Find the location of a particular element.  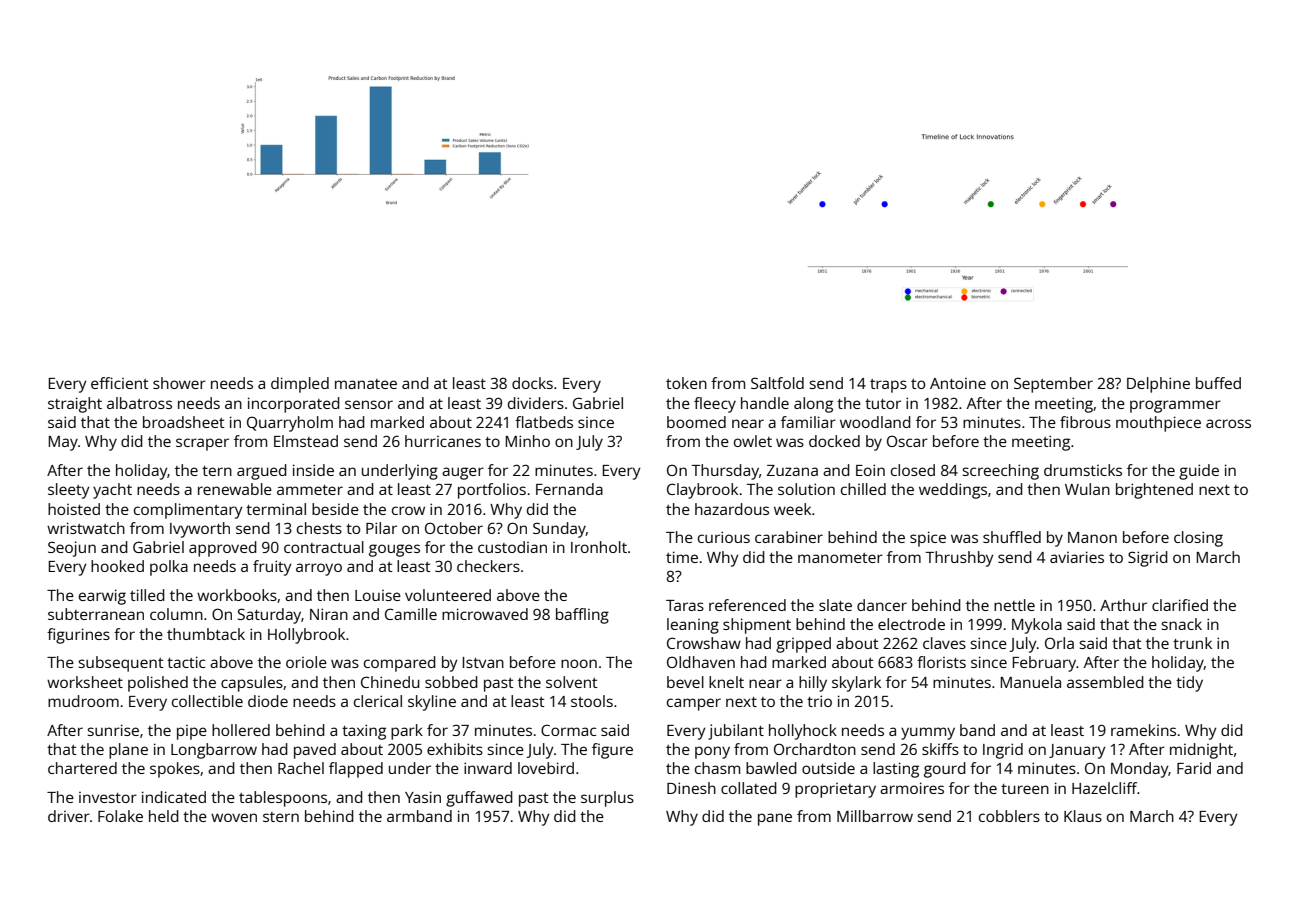

sleety is located at coordinates (69, 491).
